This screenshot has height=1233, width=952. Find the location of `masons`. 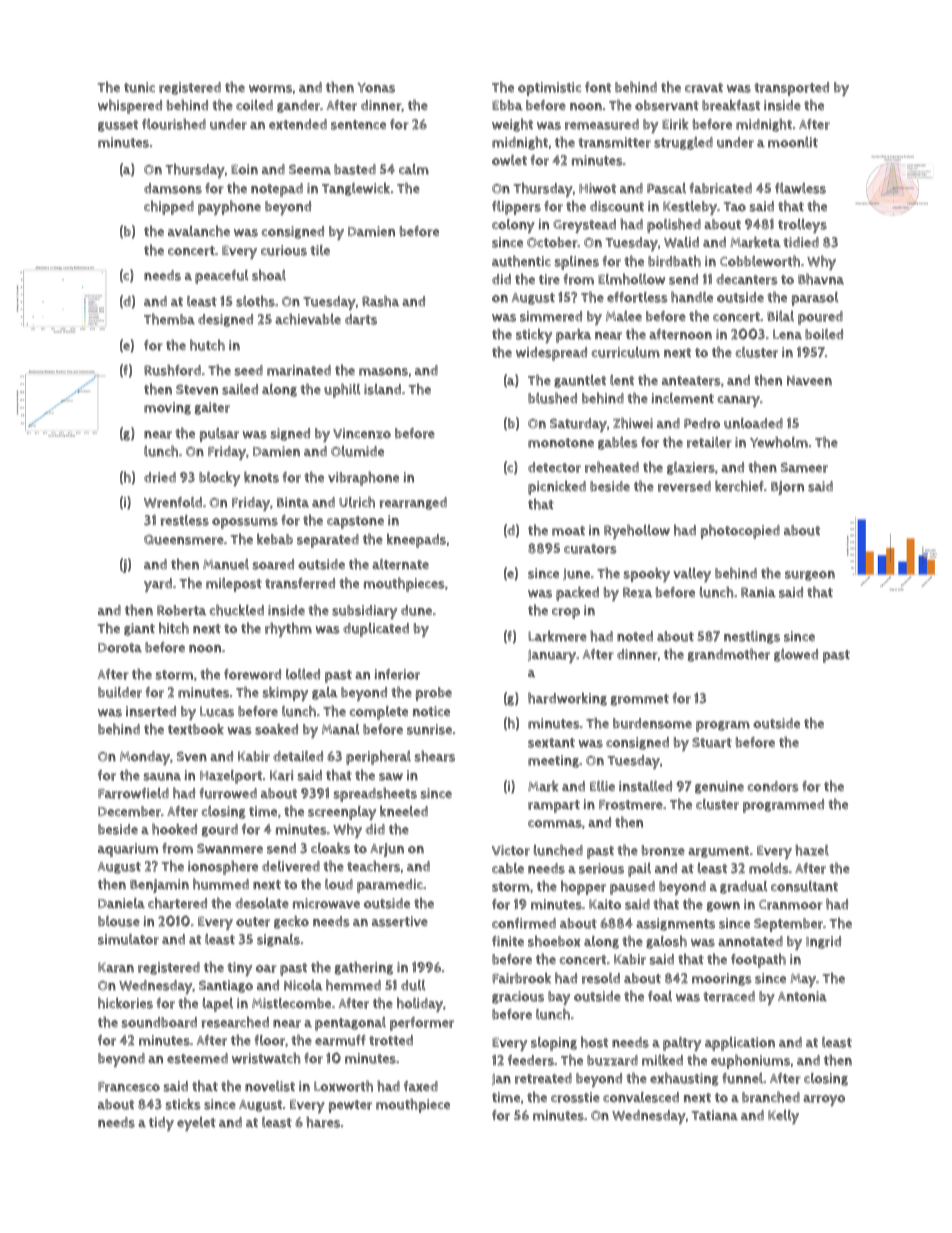

masons is located at coordinates (383, 372).
